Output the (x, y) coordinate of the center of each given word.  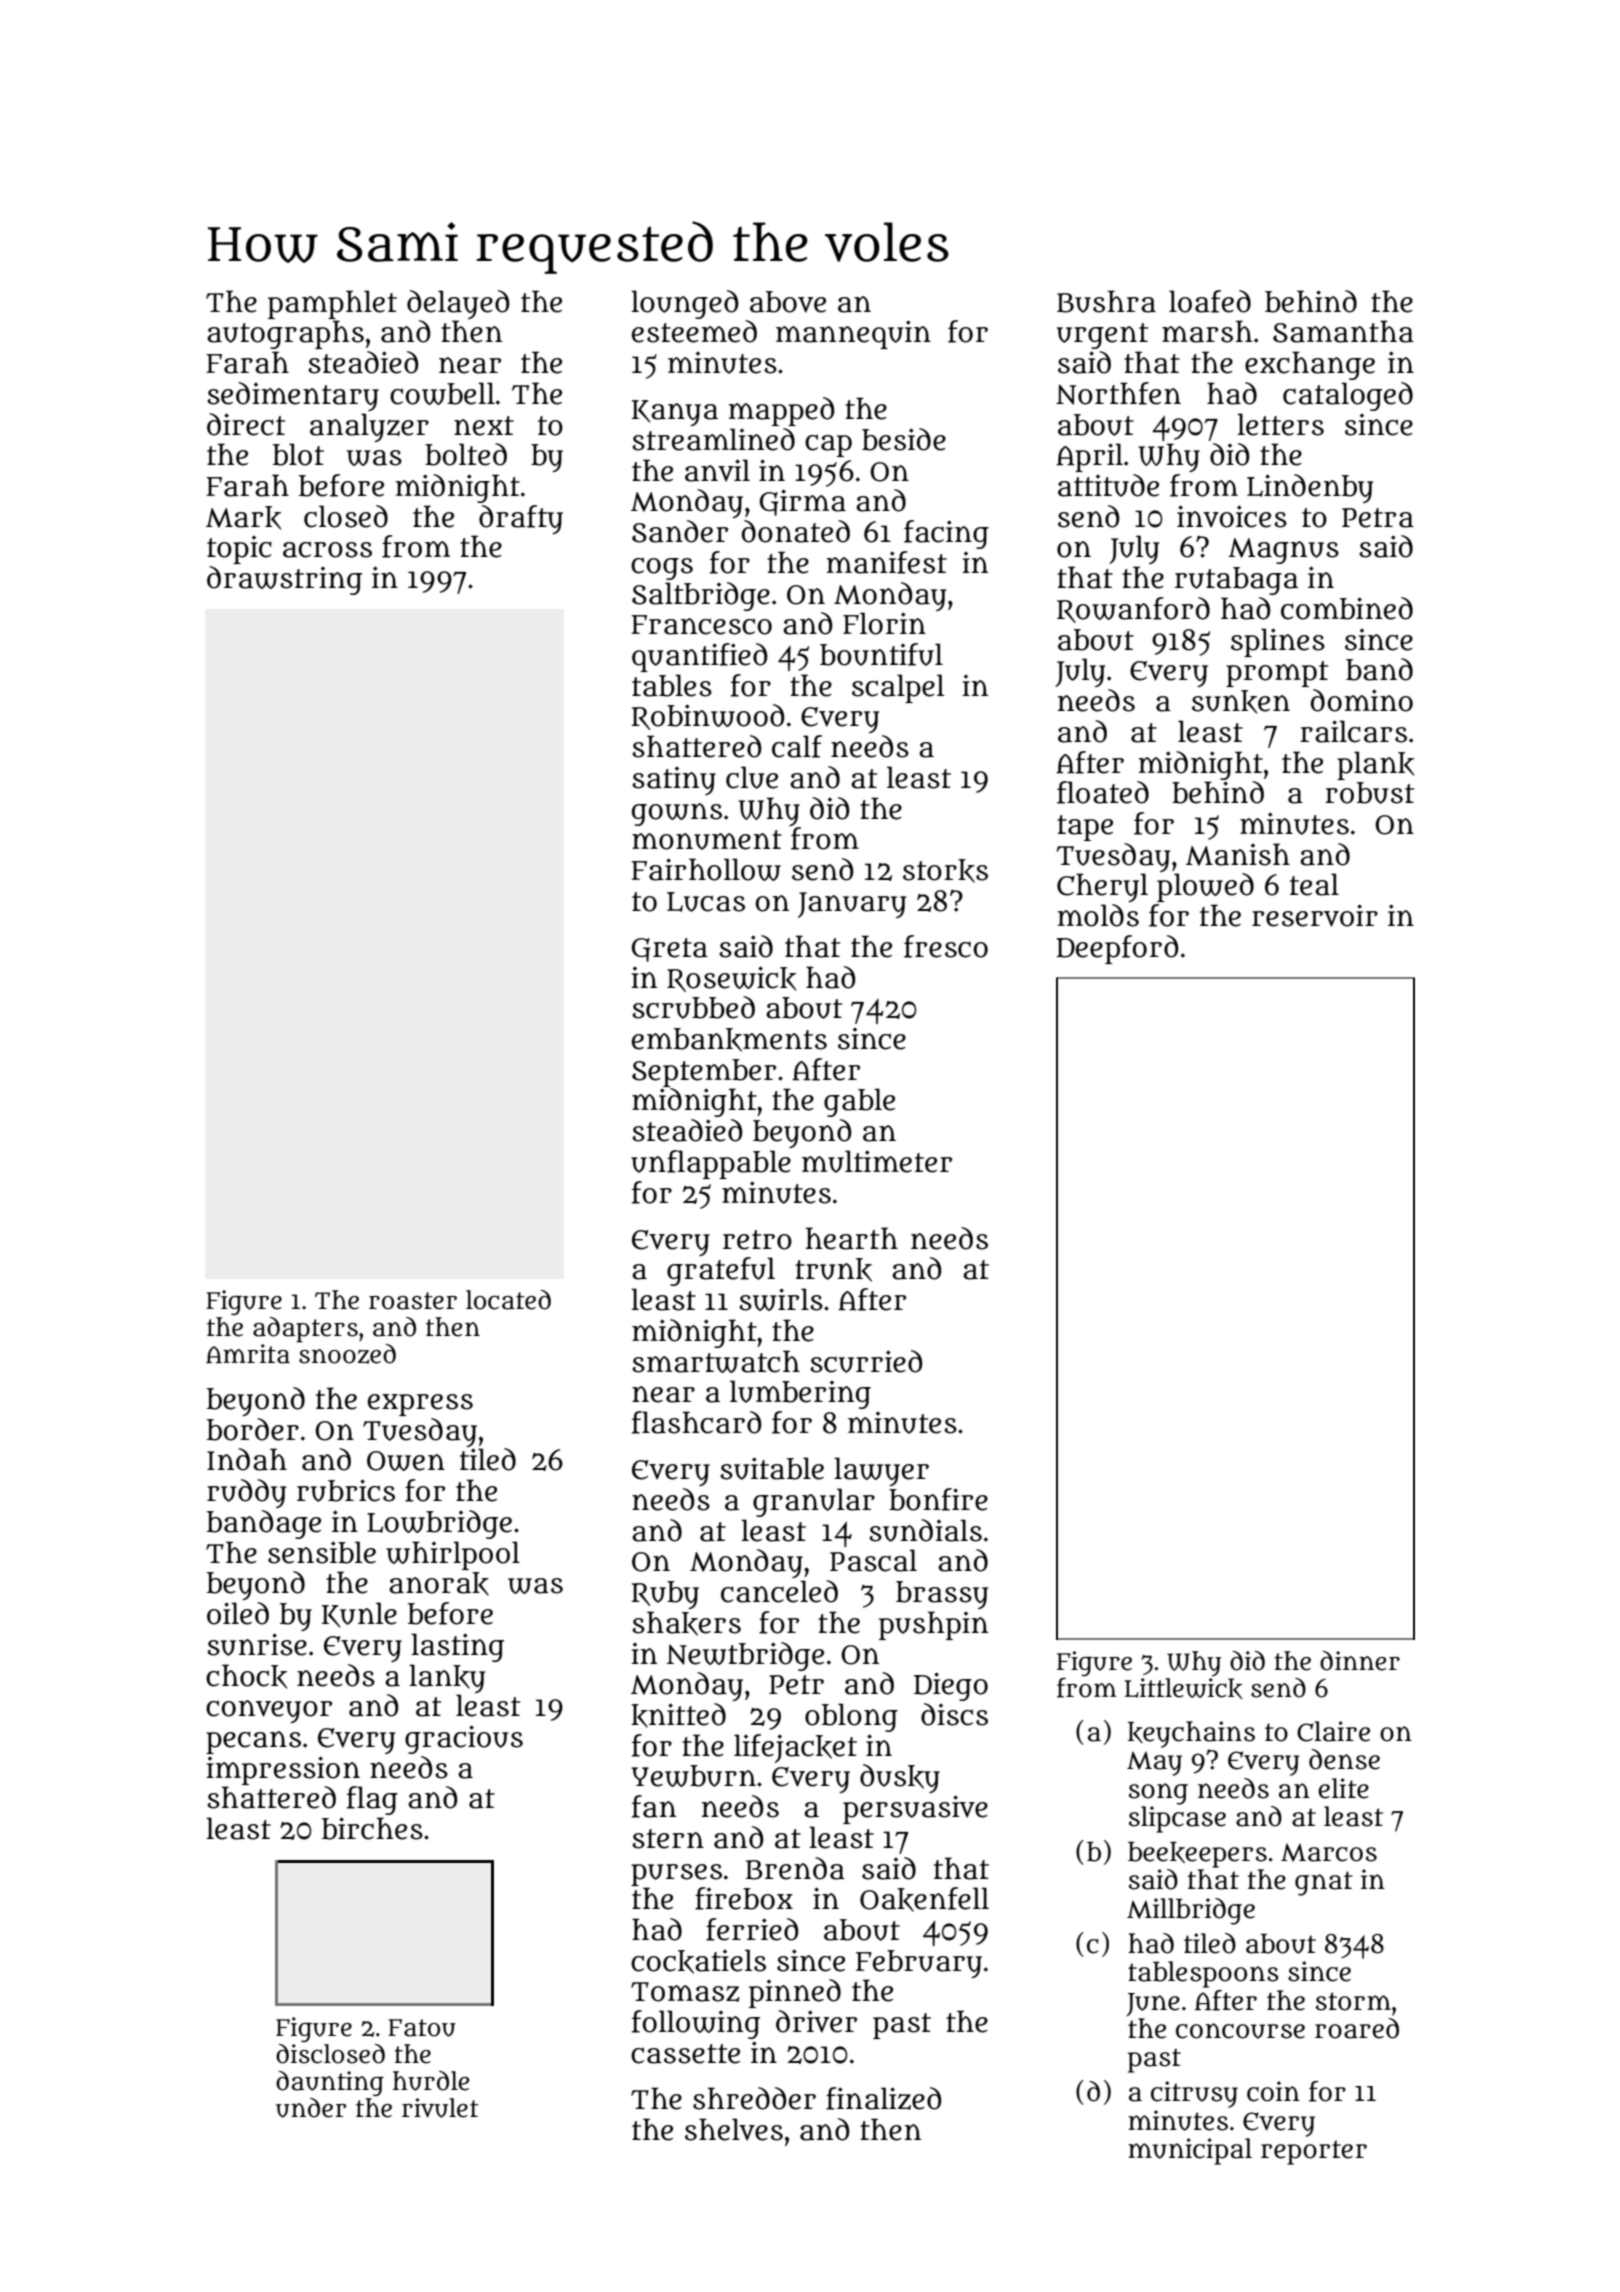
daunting (330, 2083)
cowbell (442, 393)
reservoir (1315, 915)
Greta (670, 950)
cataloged (1348, 396)
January (852, 905)
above (788, 302)
